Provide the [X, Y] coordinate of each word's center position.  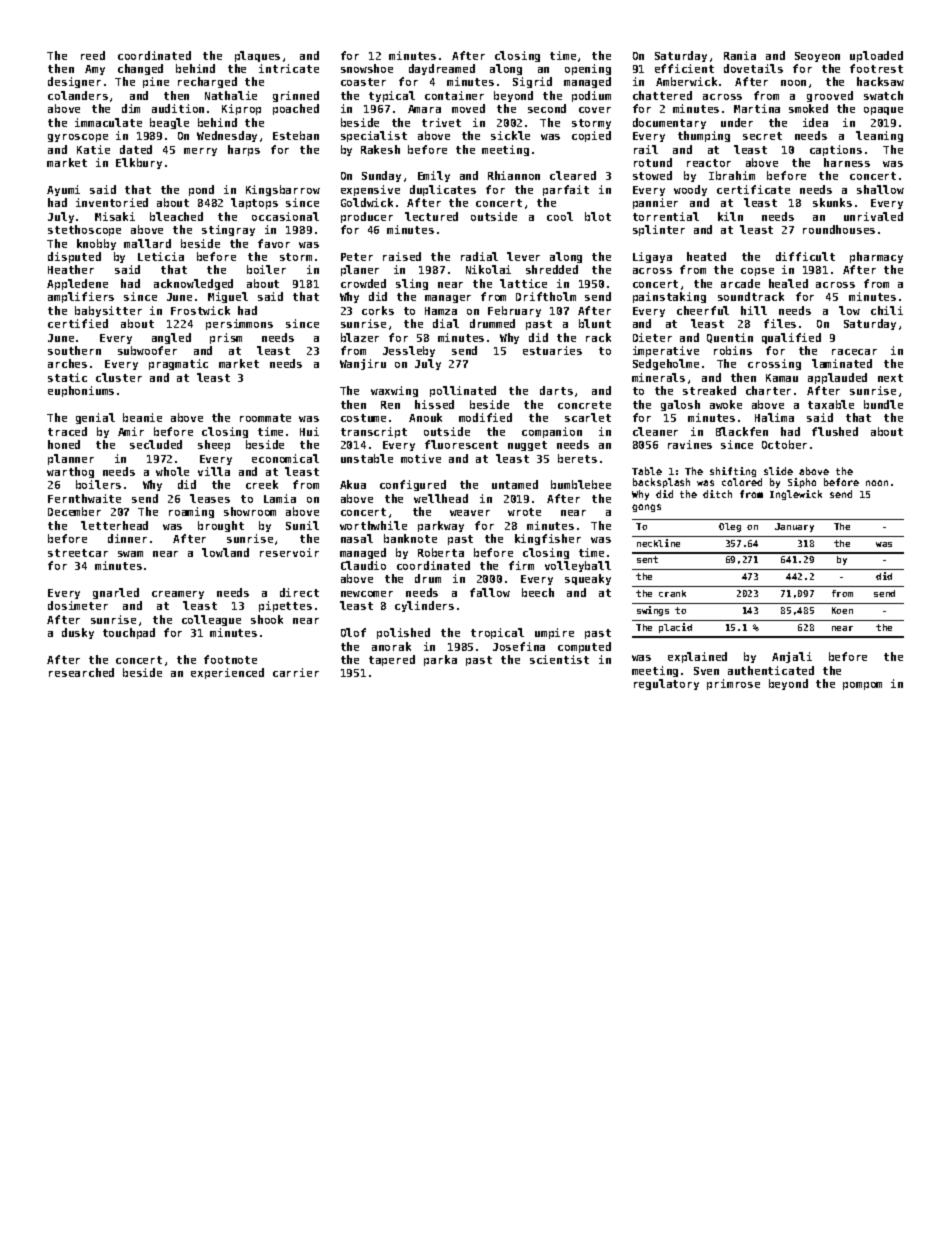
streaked [709, 390]
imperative [666, 351]
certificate [753, 189]
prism [226, 338]
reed [93, 55]
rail [646, 149]
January [794, 527]
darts [556, 390]
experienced [227, 673]
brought [221, 526]
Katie [93, 149]
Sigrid [532, 82]
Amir [131, 431]
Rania [740, 55]
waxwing [394, 391]
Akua [353, 484]
